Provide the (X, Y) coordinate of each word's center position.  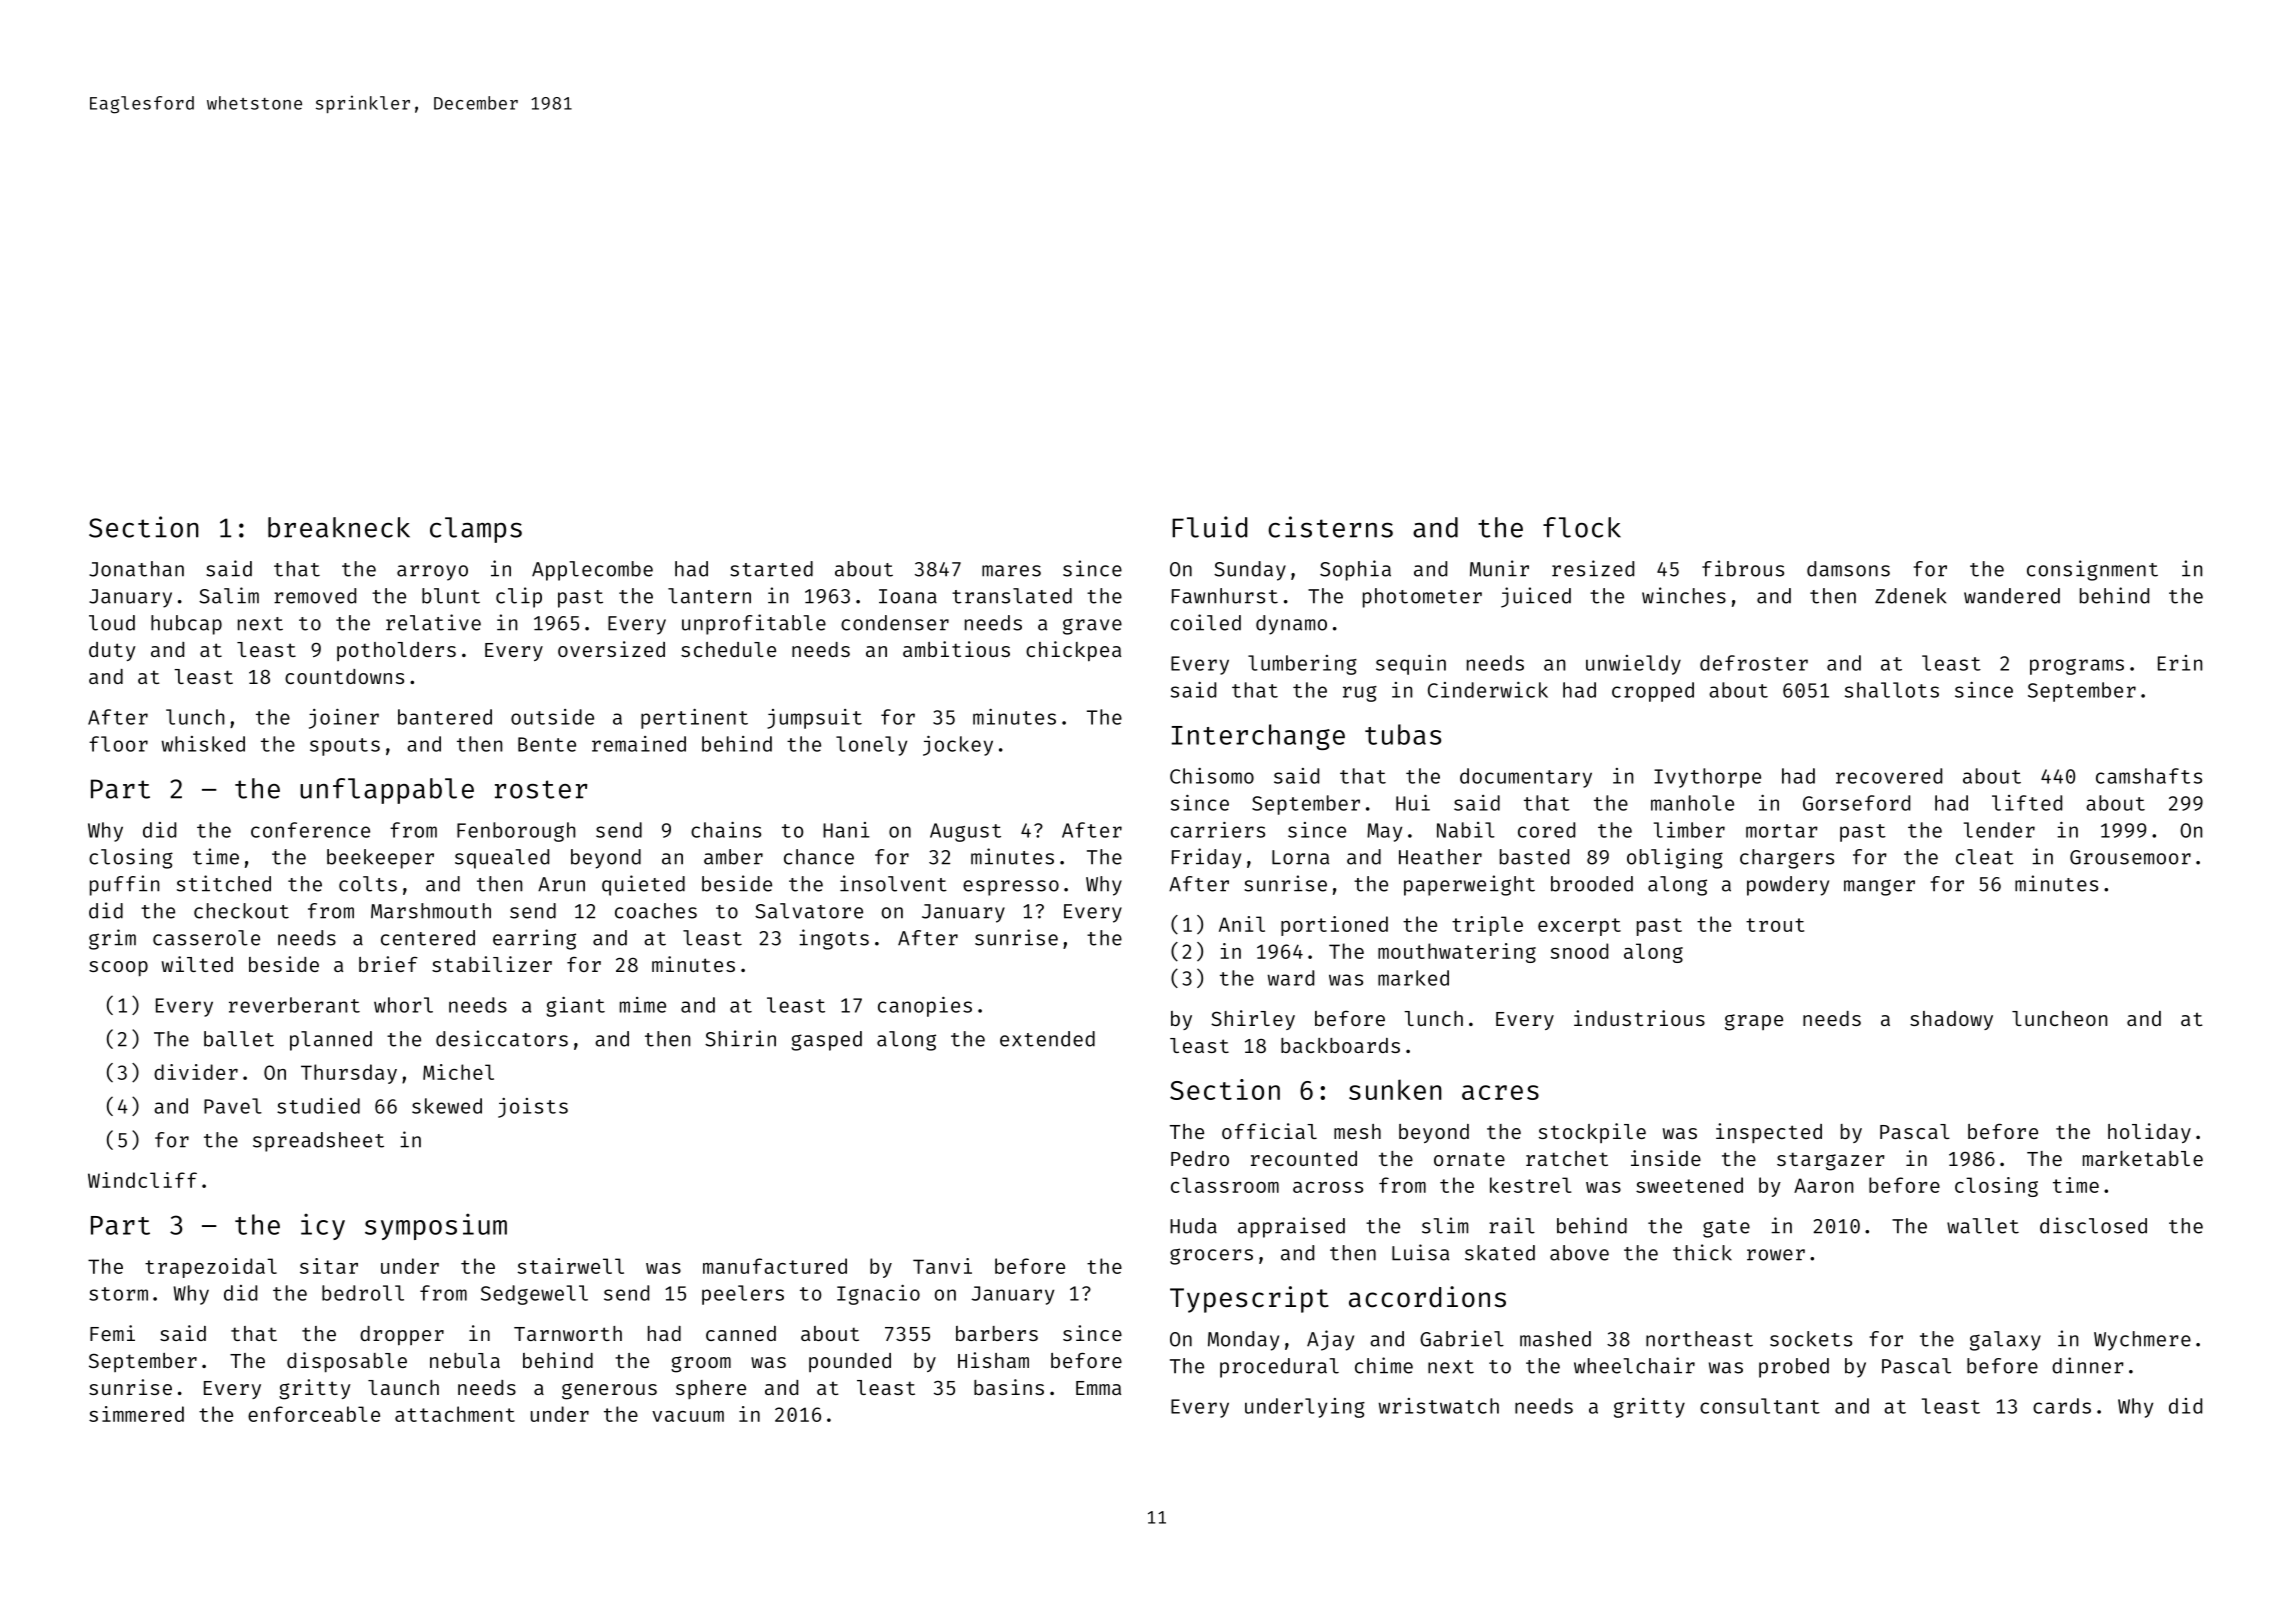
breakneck (339, 527)
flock (1582, 527)
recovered (1889, 776)
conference (310, 830)
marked (1413, 978)
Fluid (1209, 527)
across (1328, 1187)
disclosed (2093, 1225)
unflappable (387, 791)
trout (1775, 925)
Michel (458, 1072)
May (1384, 832)
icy (323, 1227)
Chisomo (1212, 776)
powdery (1788, 886)
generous (609, 1391)
